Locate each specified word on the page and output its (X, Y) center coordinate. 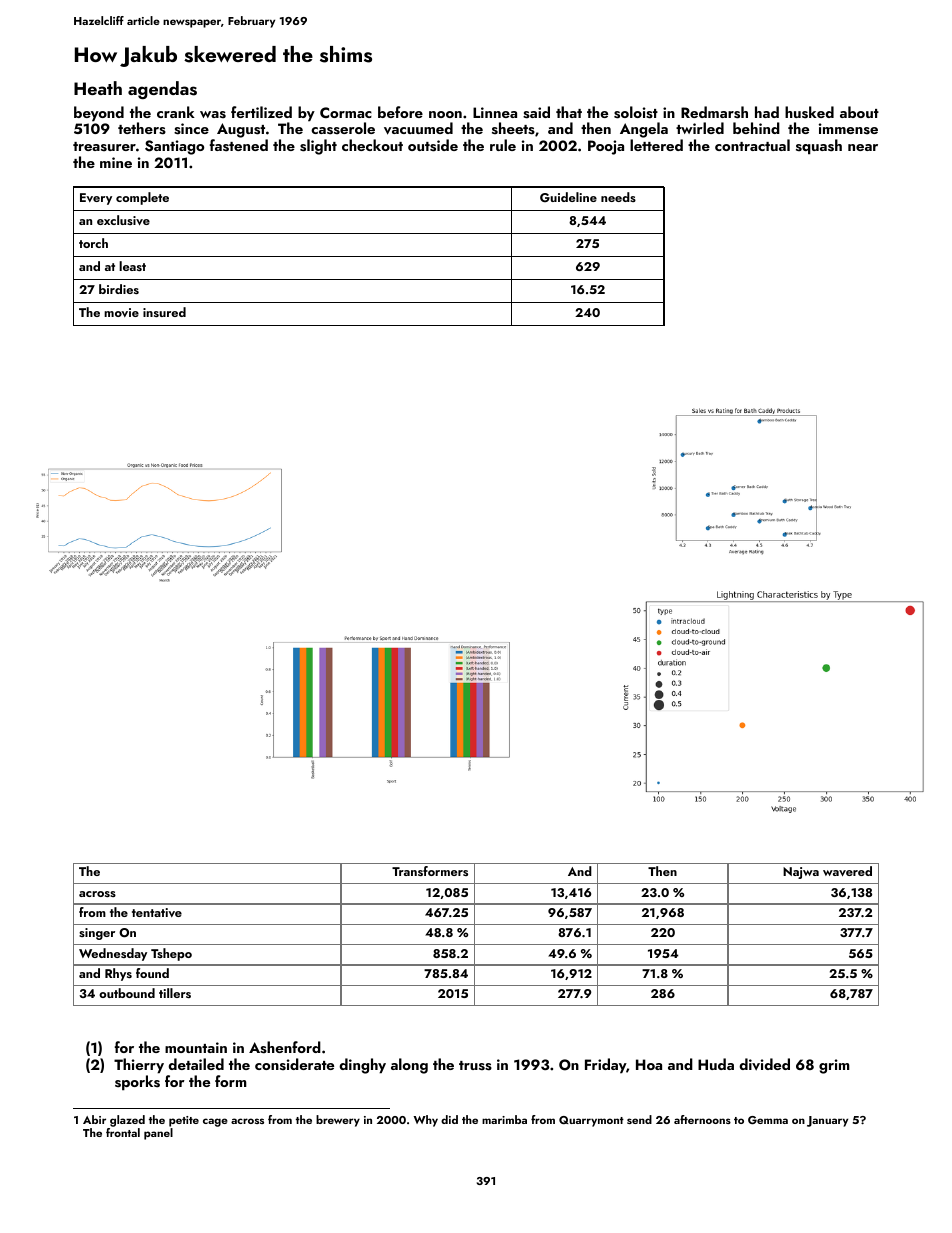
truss (475, 1066)
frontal (123, 1132)
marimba (504, 1119)
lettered (656, 145)
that (569, 112)
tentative (157, 912)
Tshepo (171, 954)
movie (121, 312)
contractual (752, 145)
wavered (847, 871)
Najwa (801, 873)
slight (318, 147)
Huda (716, 1064)
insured (164, 312)
